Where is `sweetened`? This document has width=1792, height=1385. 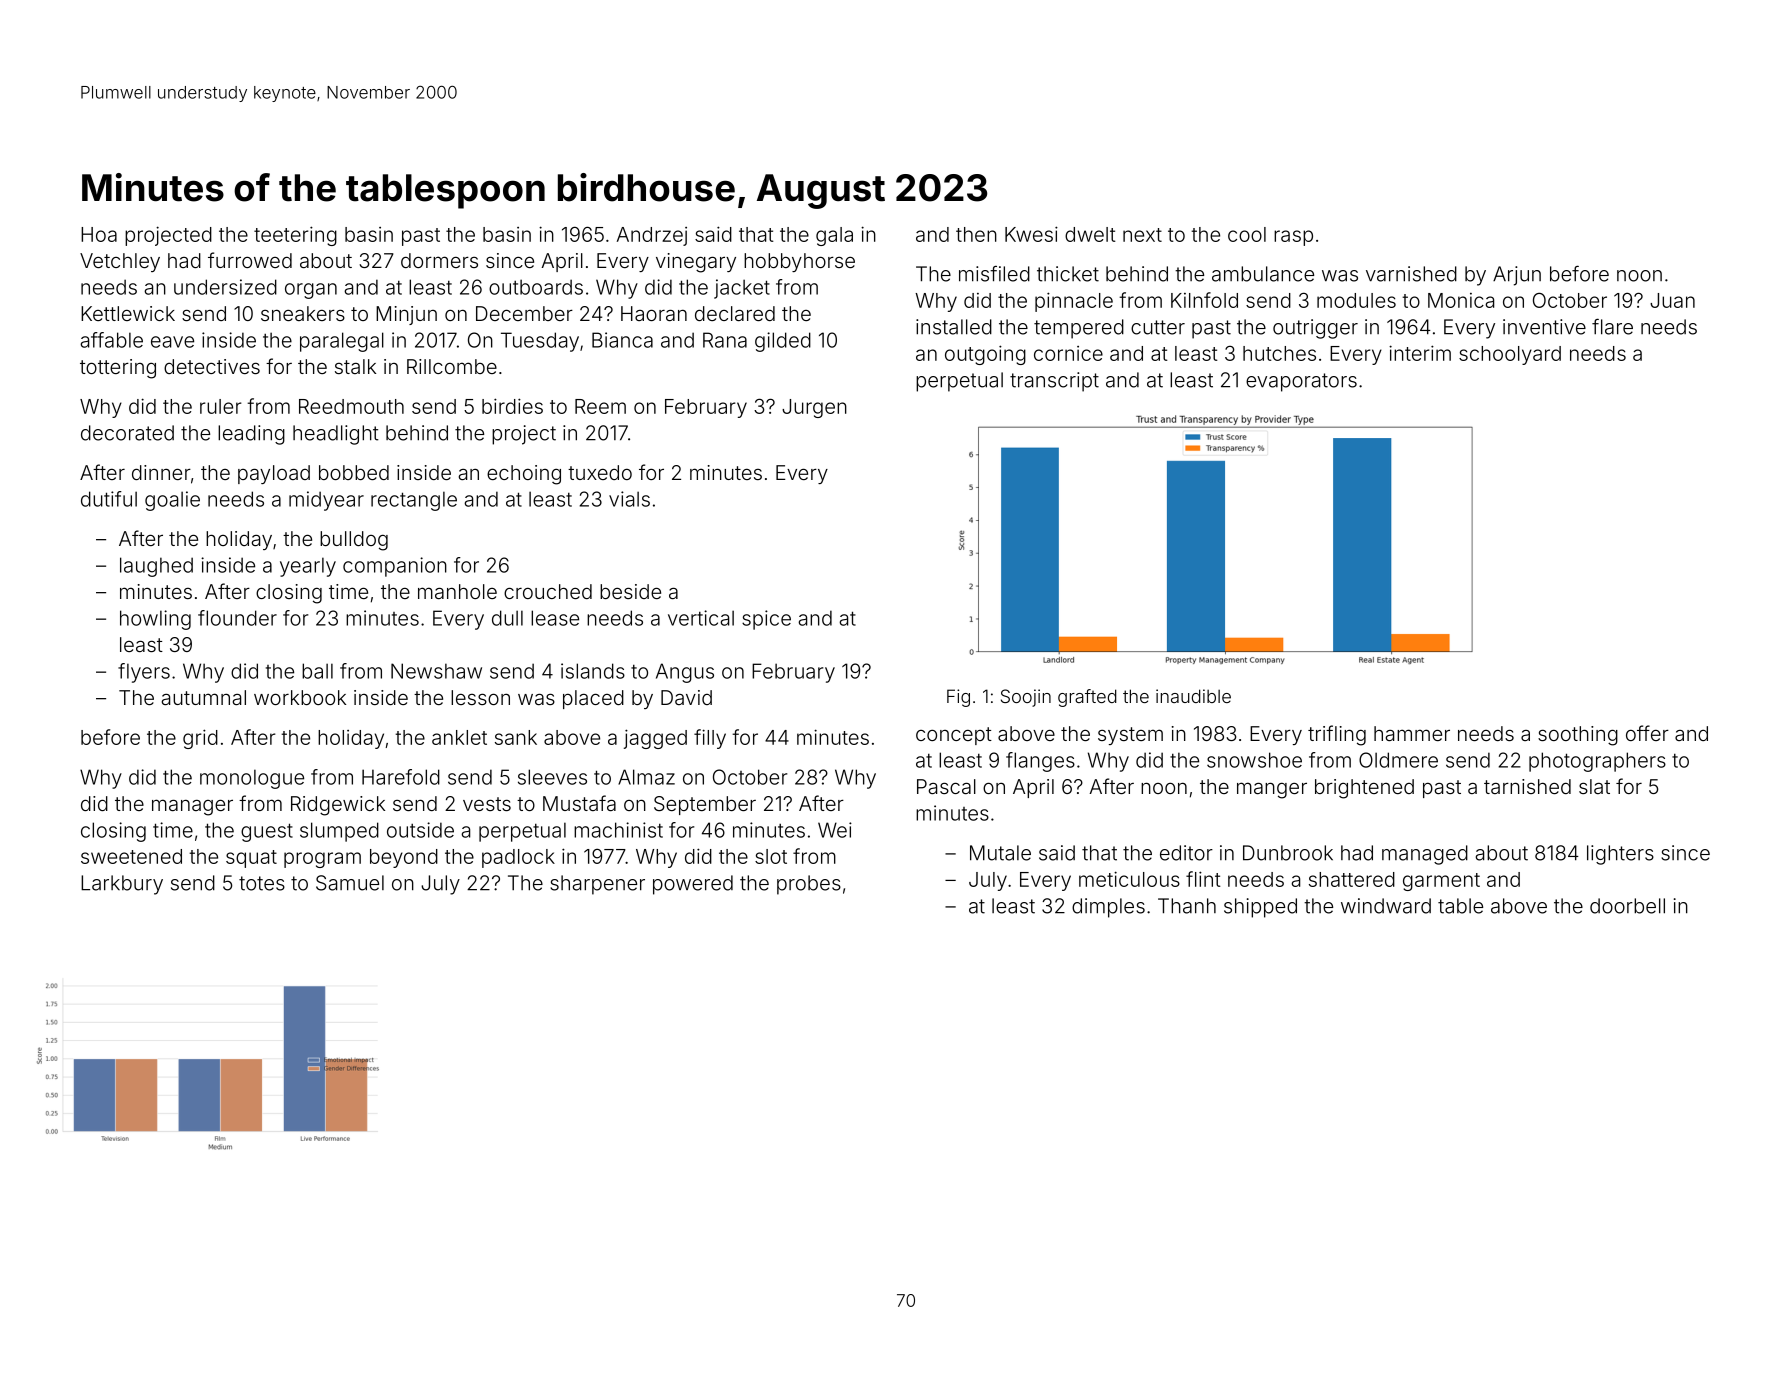 sweetened is located at coordinates (131, 856).
